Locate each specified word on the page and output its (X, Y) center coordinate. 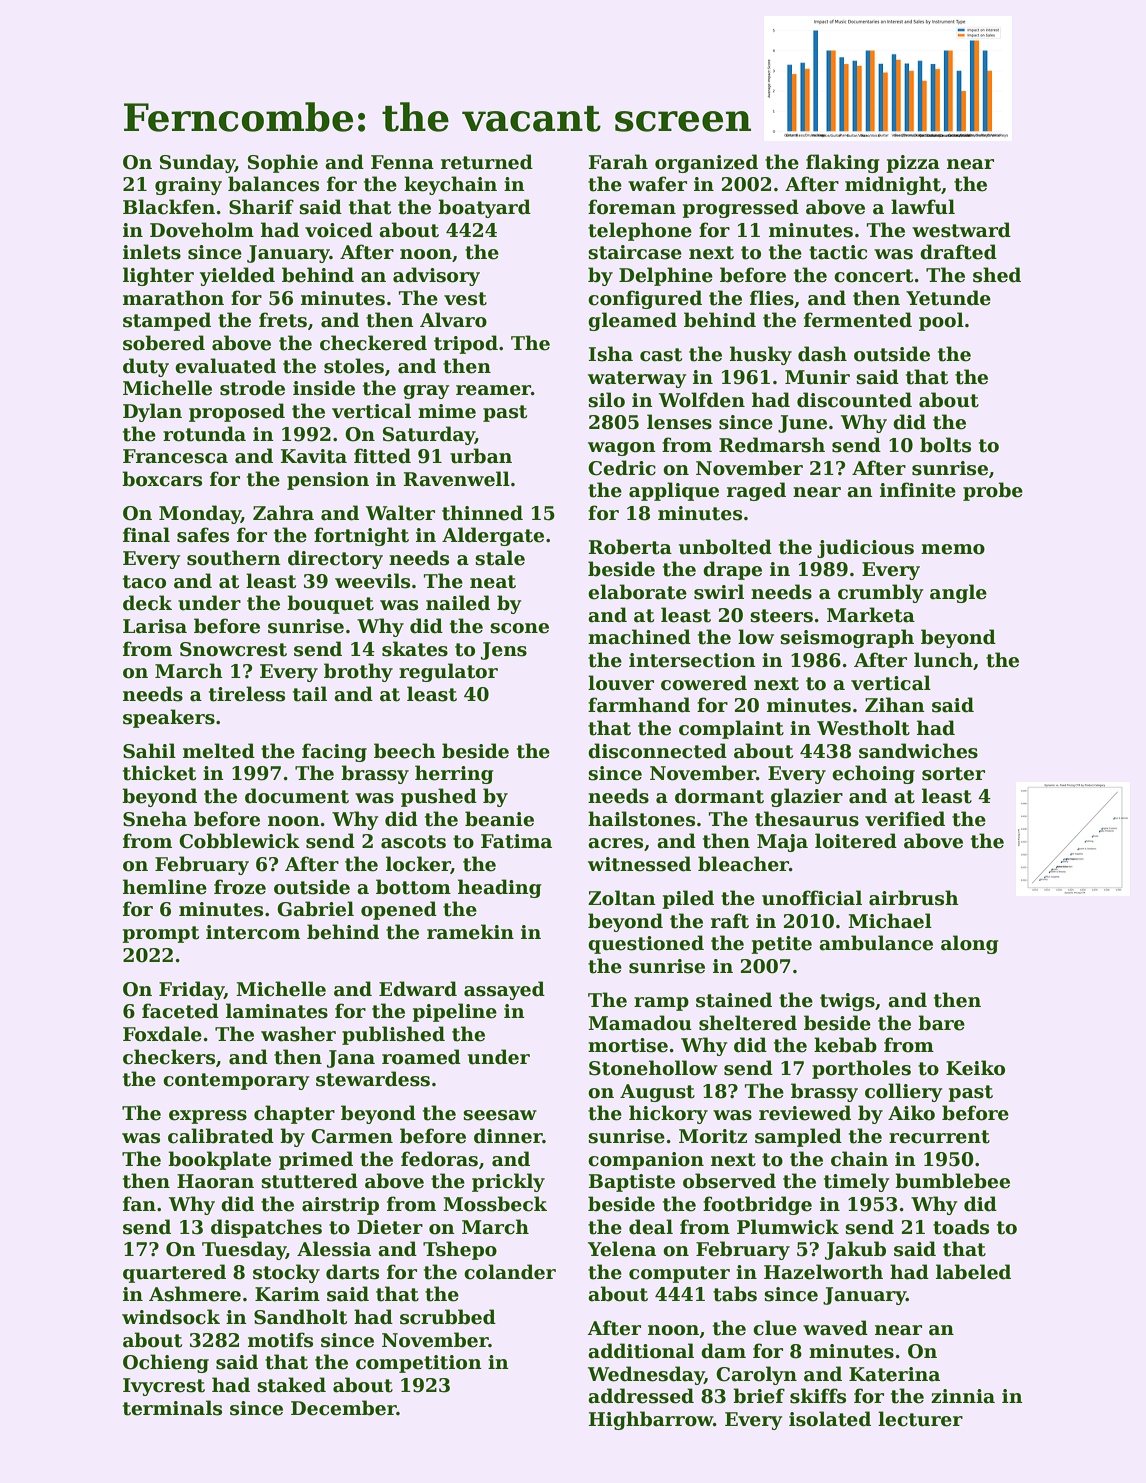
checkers (169, 1057)
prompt (160, 934)
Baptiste (632, 1183)
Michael (890, 921)
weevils (372, 581)
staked (291, 1385)
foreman (632, 207)
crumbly (881, 593)
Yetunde (948, 298)
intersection (692, 660)
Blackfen (169, 207)
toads (961, 1227)
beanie (499, 819)
